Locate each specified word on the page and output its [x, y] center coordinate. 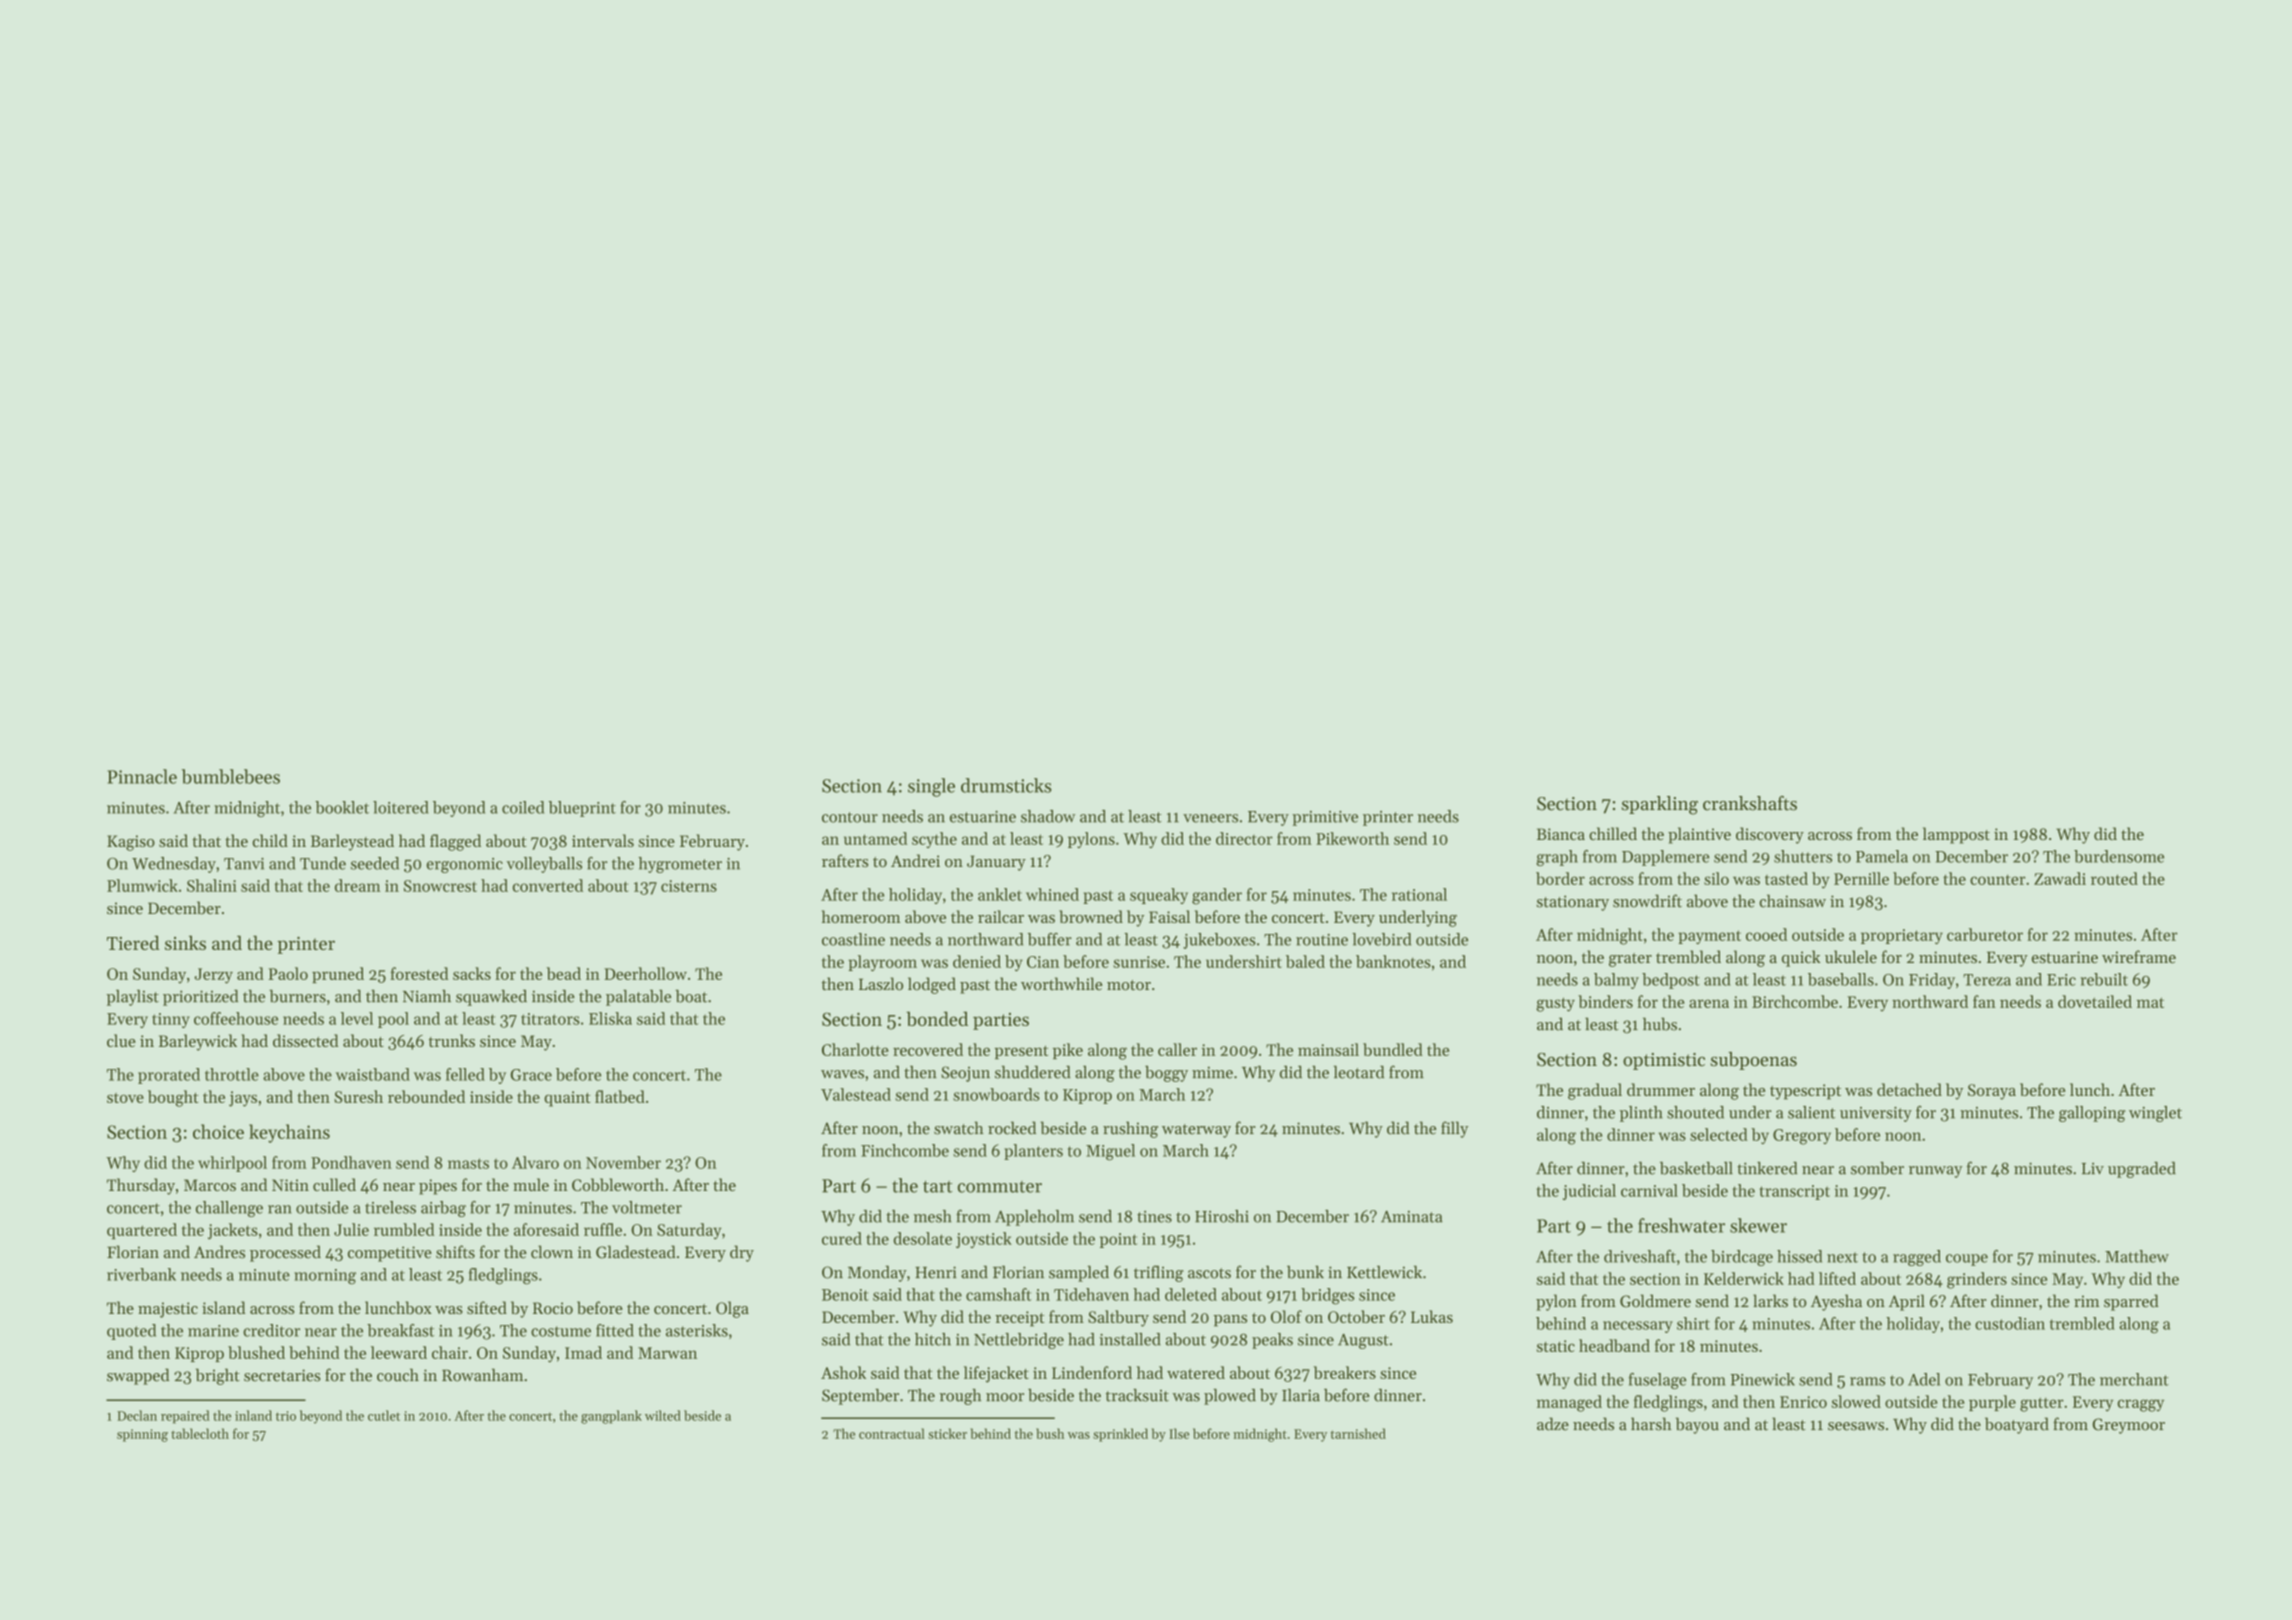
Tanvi [244, 864]
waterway [1196, 1131]
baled [1305, 961]
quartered [142, 1231]
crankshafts [1750, 803]
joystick [984, 1240]
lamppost [1956, 835]
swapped [138, 1376]
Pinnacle [142, 776]
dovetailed [2095, 1001]
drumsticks [1006, 785]
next [1842, 1257]
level [357, 1018]
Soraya [1992, 1092]
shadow [1048, 816]
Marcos [210, 1185]
